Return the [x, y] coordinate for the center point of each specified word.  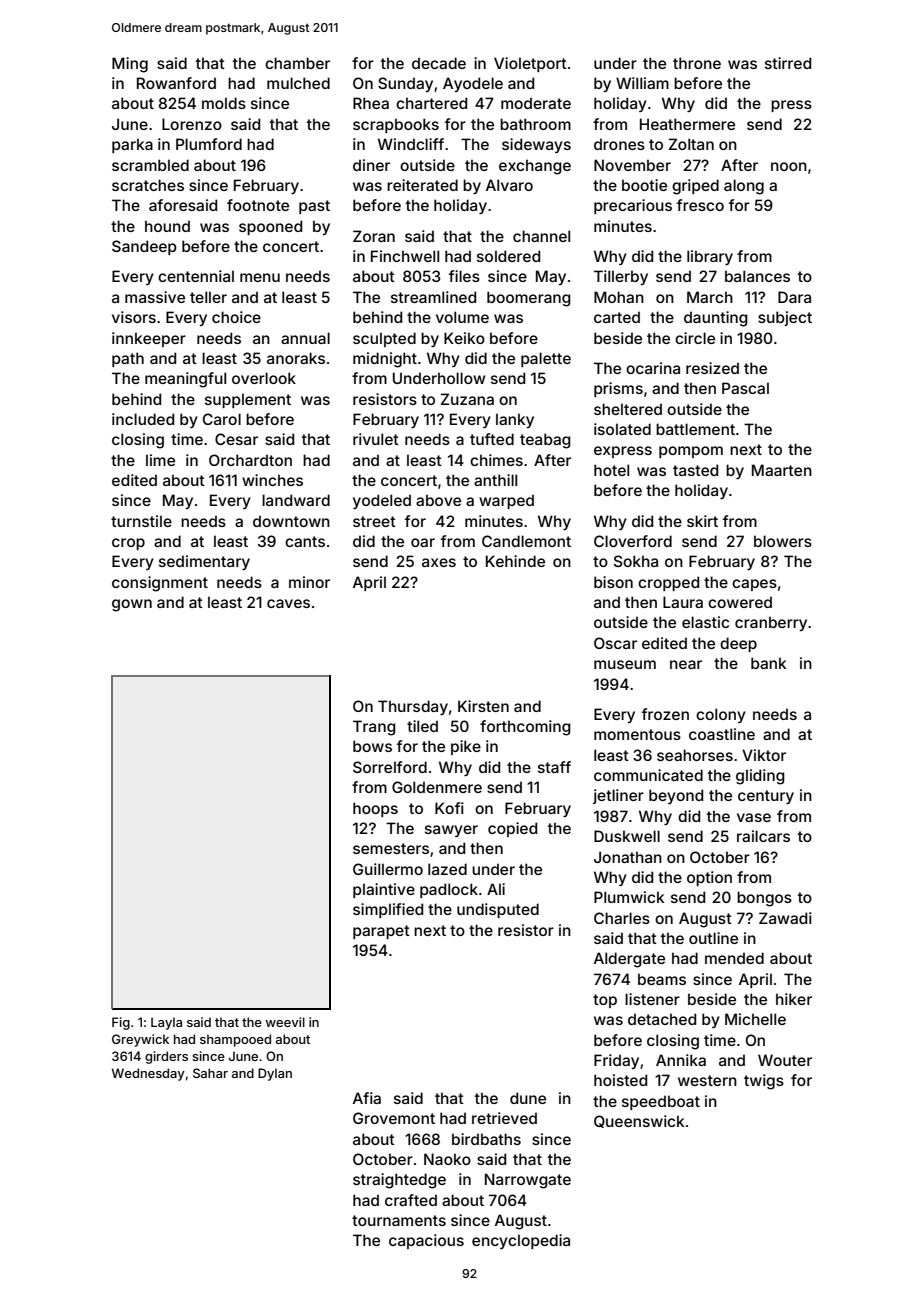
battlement [695, 429]
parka [132, 145]
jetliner [618, 796]
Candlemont [526, 541]
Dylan [275, 1074]
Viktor [764, 755]
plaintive [384, 890]
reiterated [422, 185]
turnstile [141, 521]
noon [789, 166]
